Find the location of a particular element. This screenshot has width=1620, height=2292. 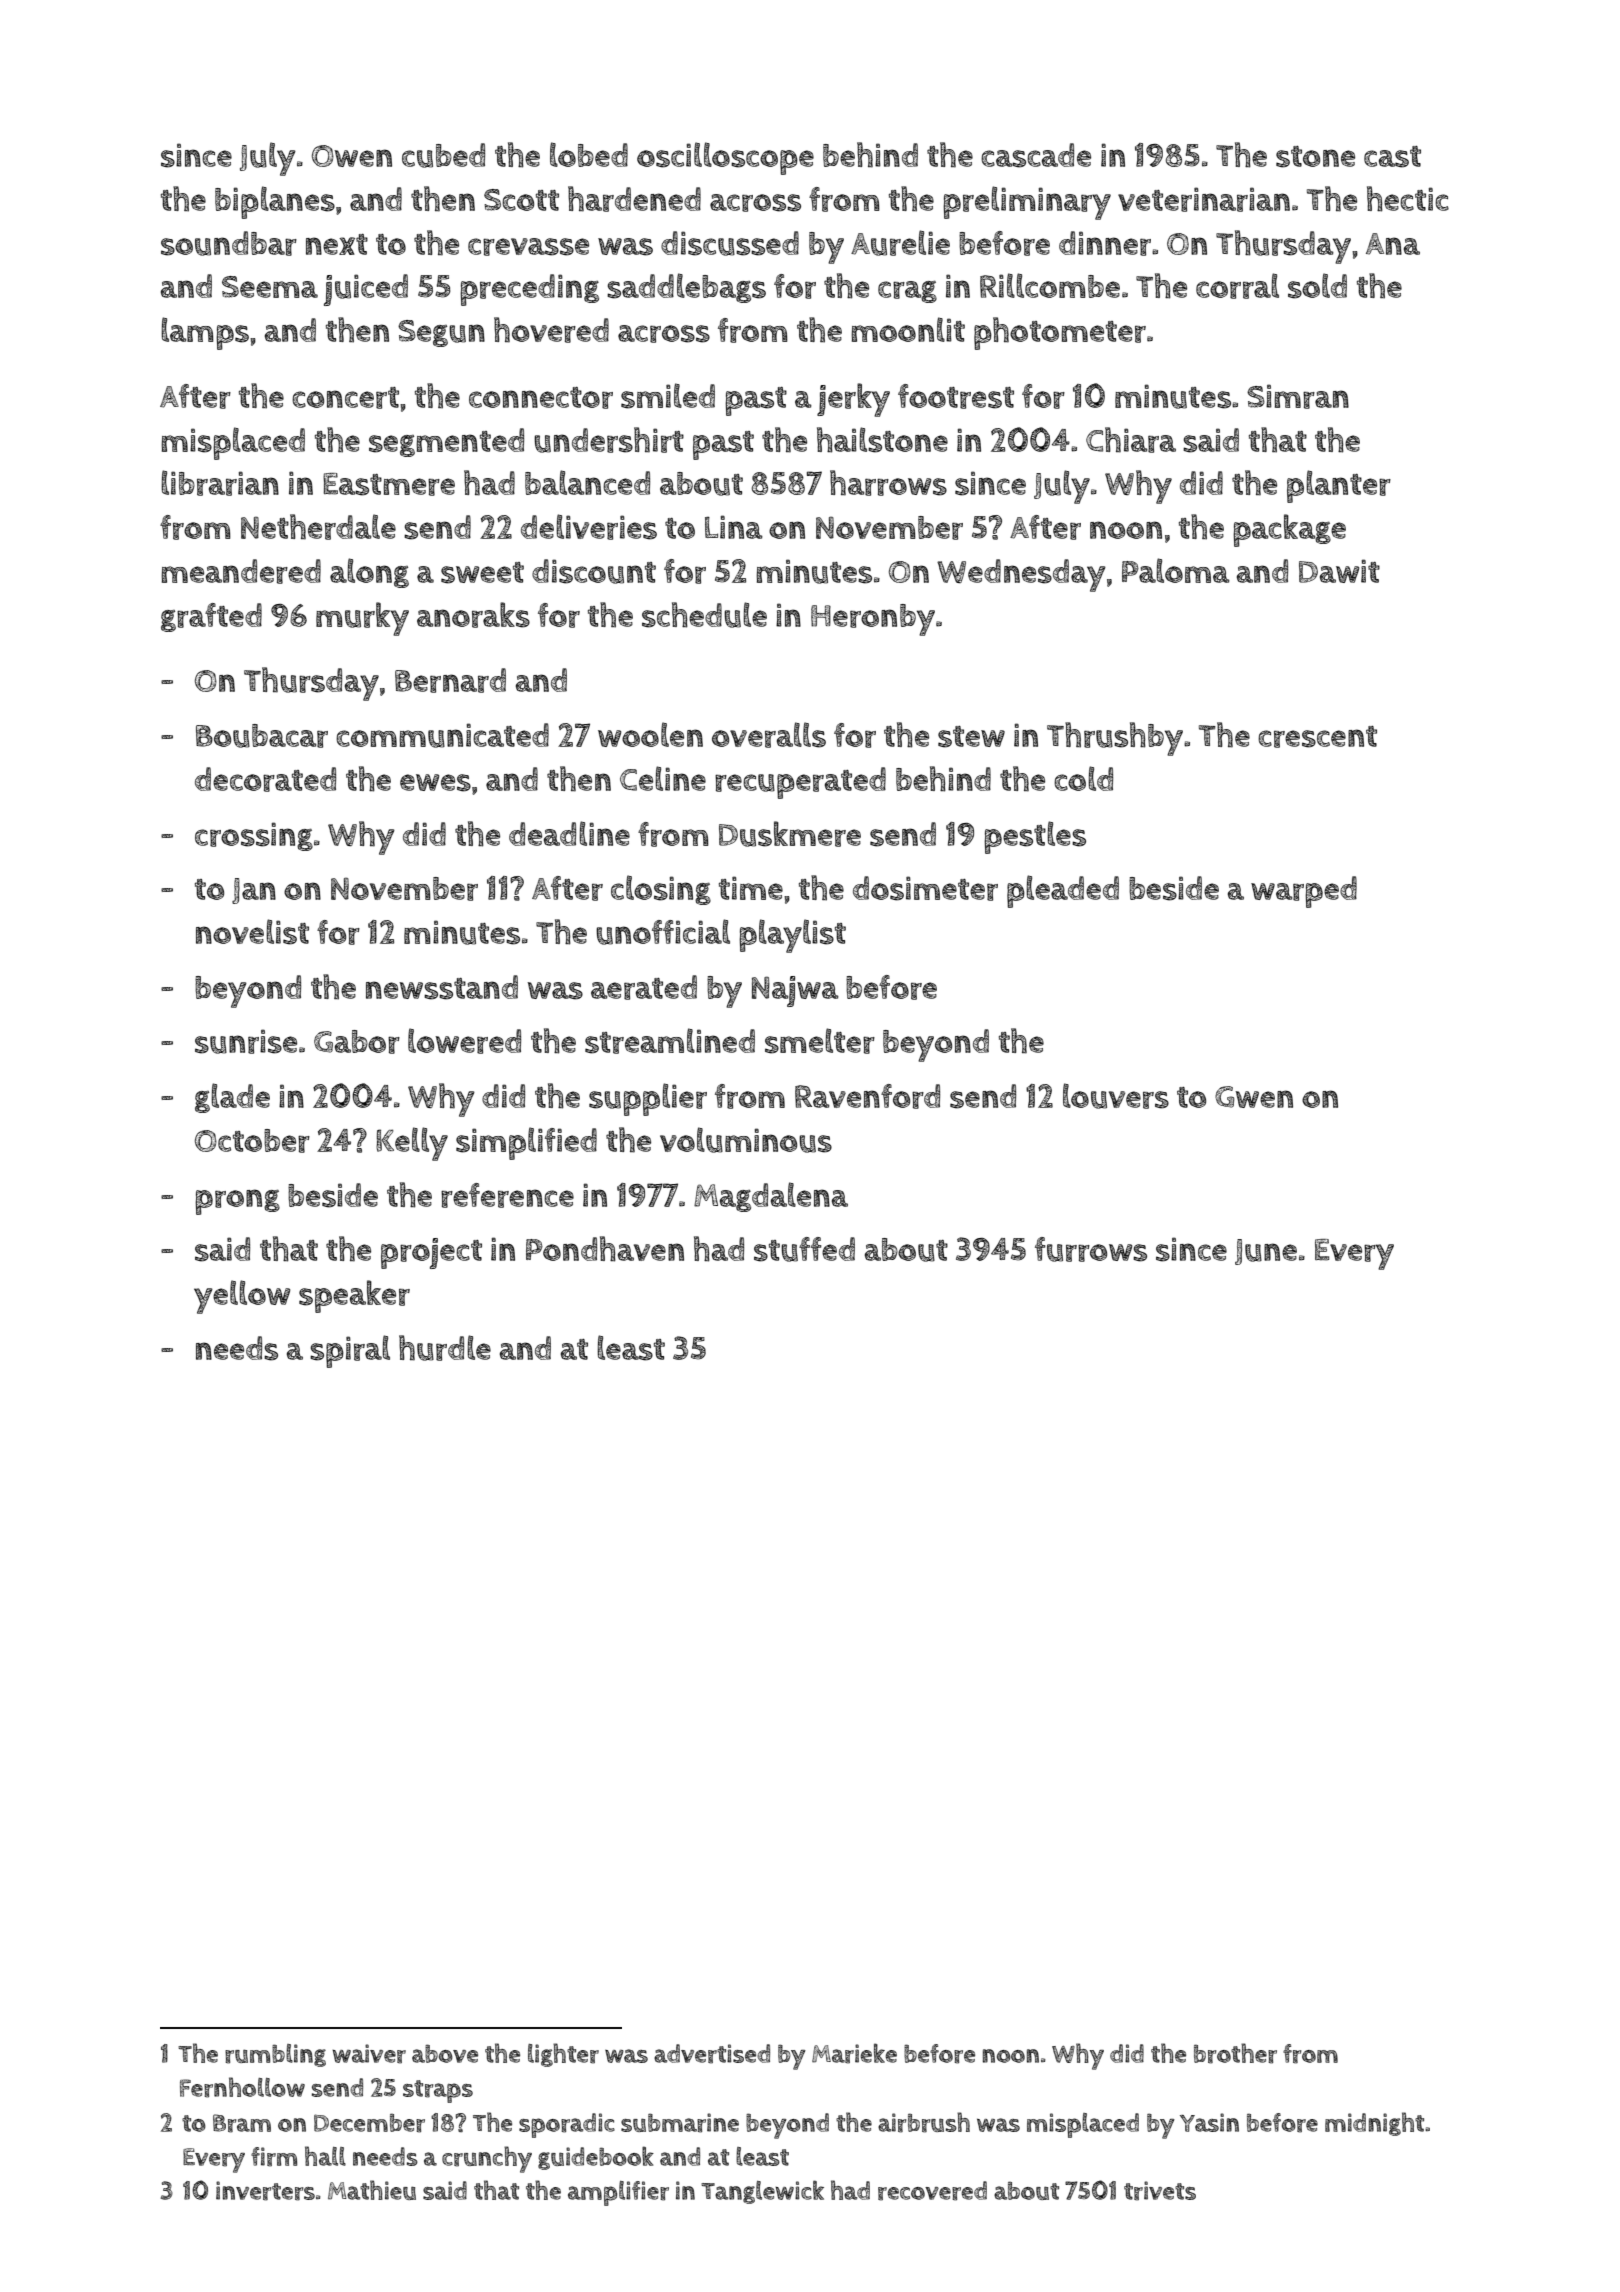

lowered is located at coordinates (464, 1041).
